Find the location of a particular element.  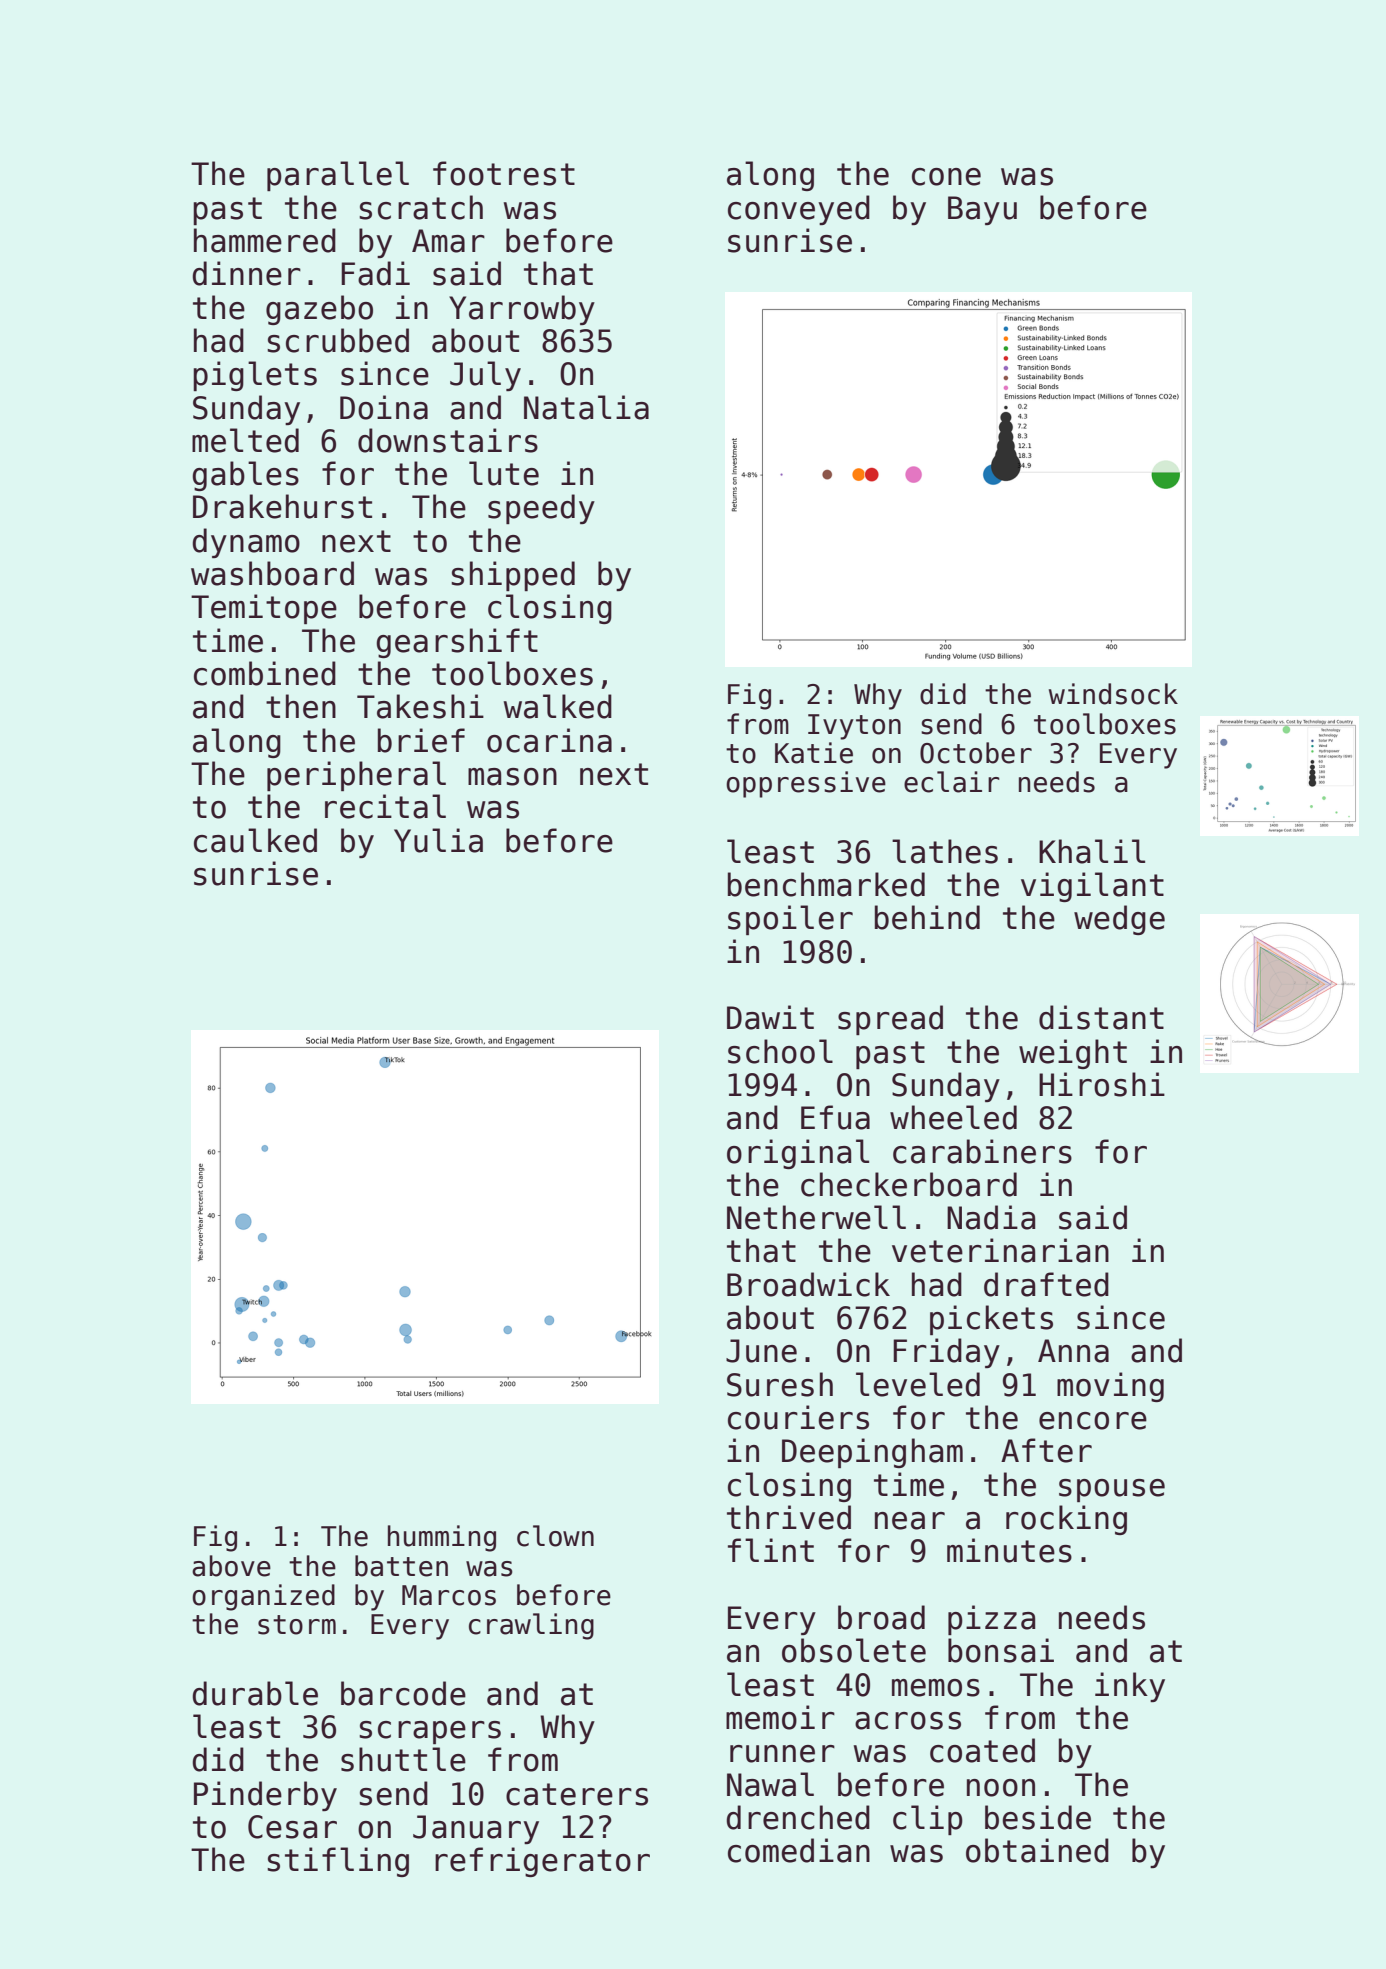

caulked is located at coordinates (255, 840).
